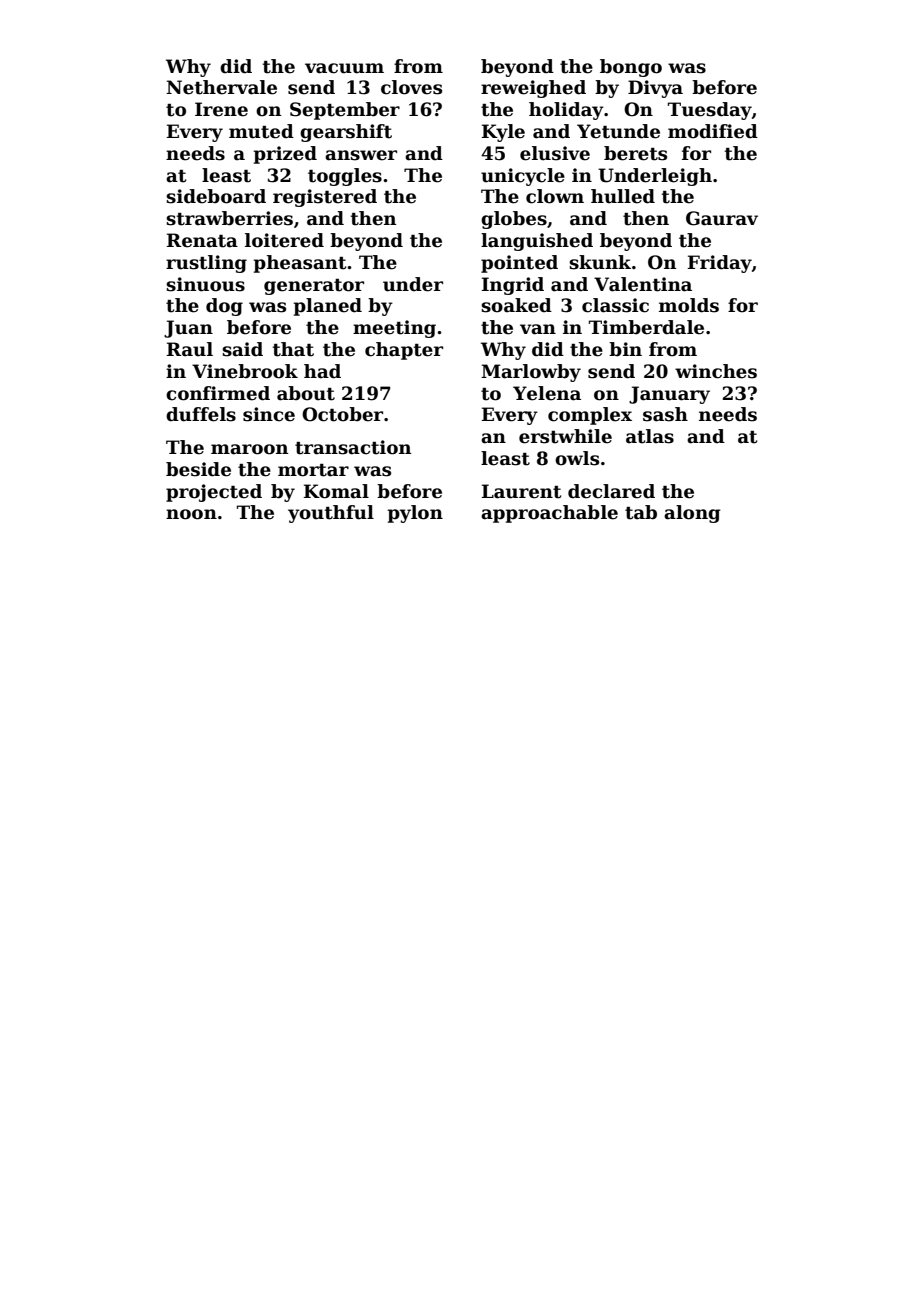  I want to click on bongo, so click(631, 68).
